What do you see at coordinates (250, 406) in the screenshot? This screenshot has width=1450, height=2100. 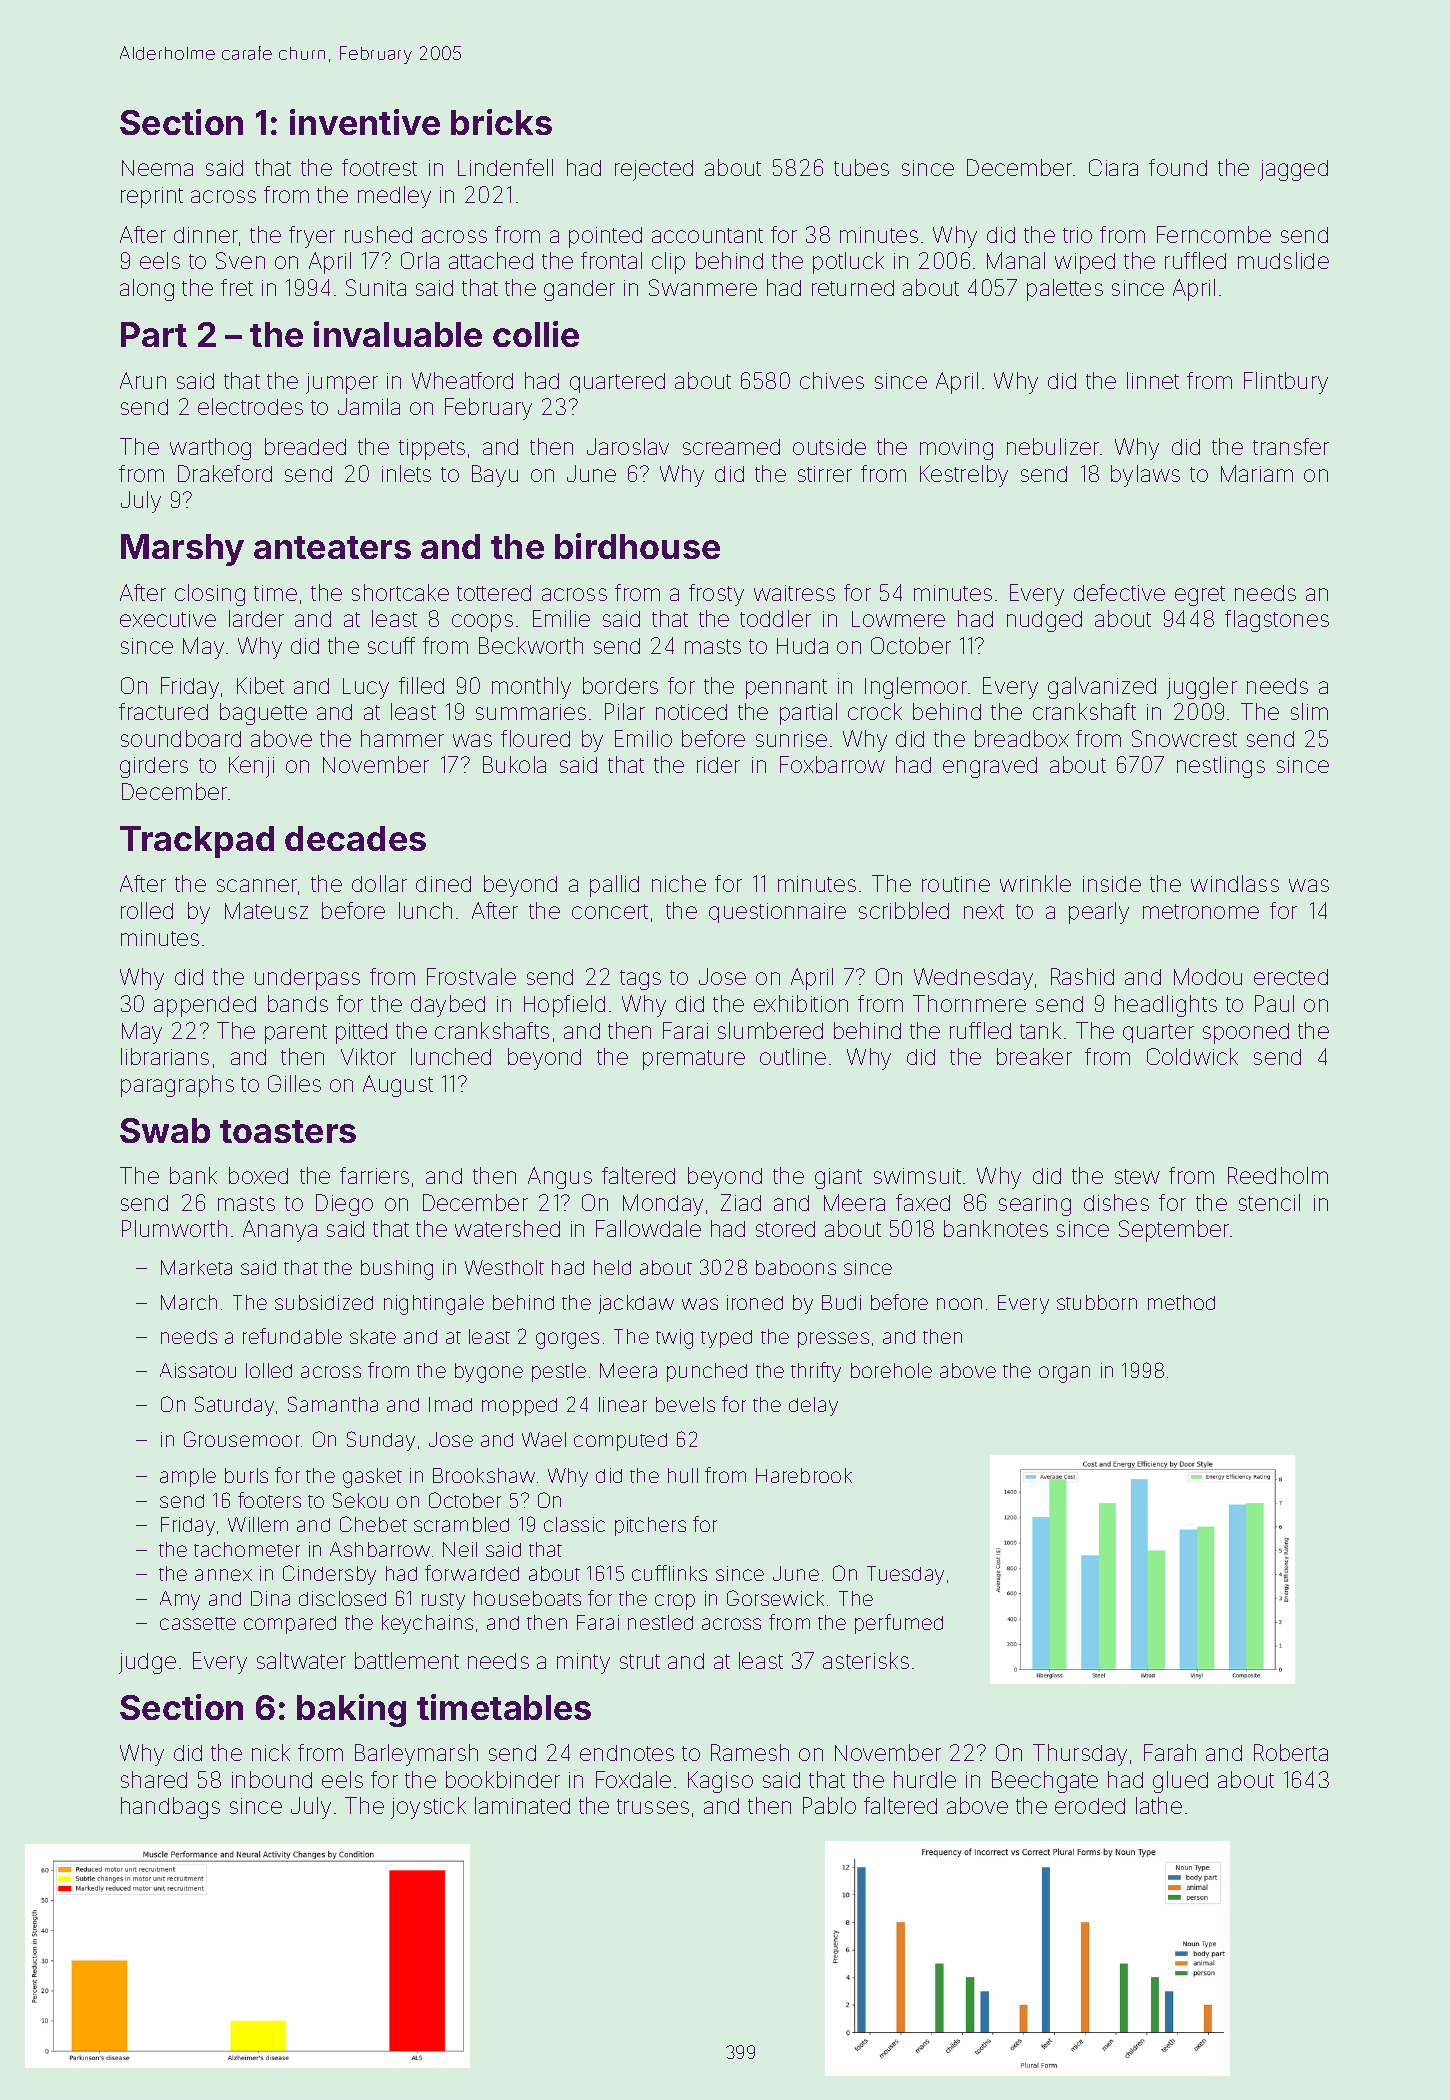 I see `electrodes` at bounding box center [250, 406].
